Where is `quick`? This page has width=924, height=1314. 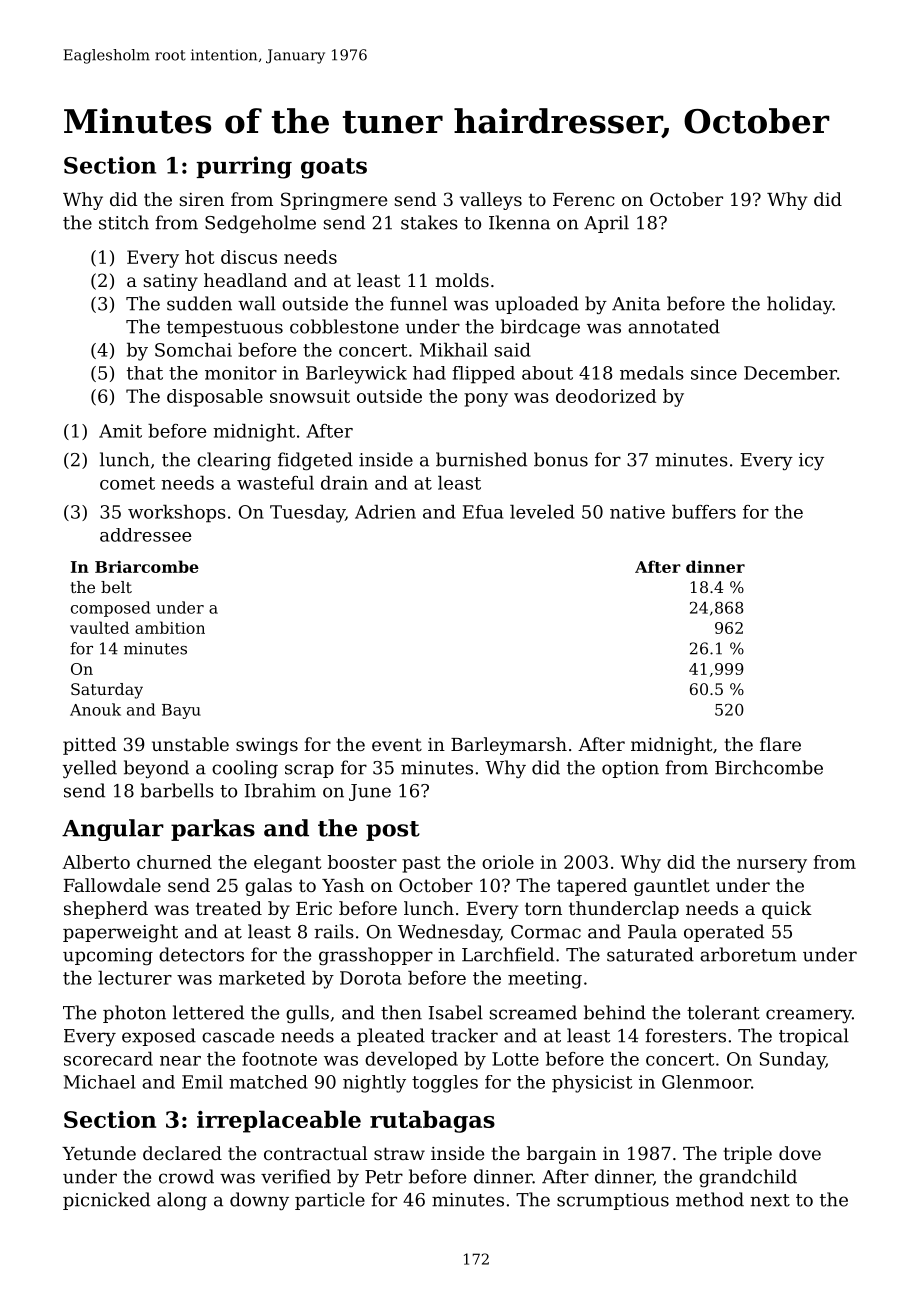 quick is located at coordinates (787, 910).
